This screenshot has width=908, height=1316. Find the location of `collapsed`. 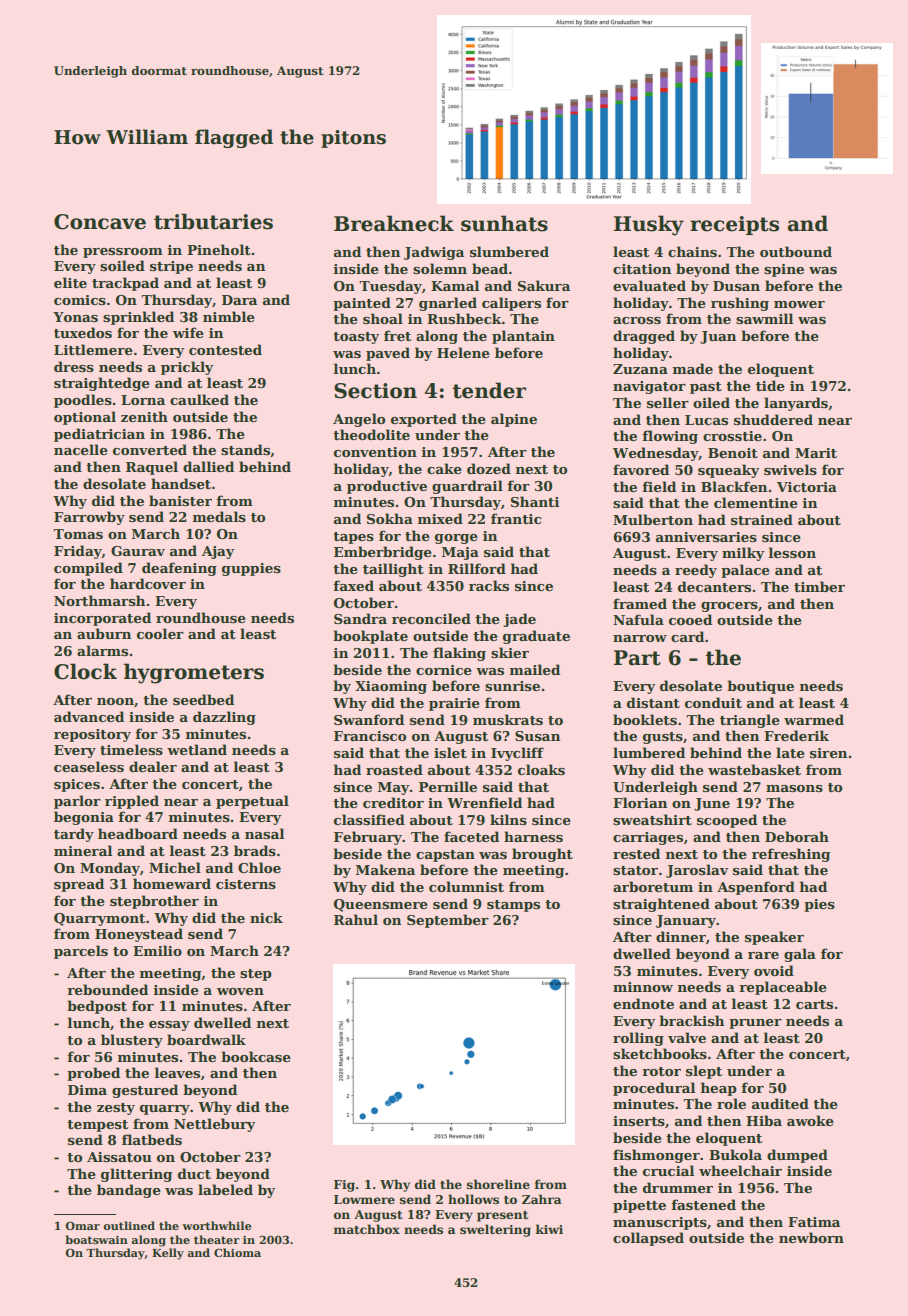

collapsed is located at coordinates (648, 1239).
